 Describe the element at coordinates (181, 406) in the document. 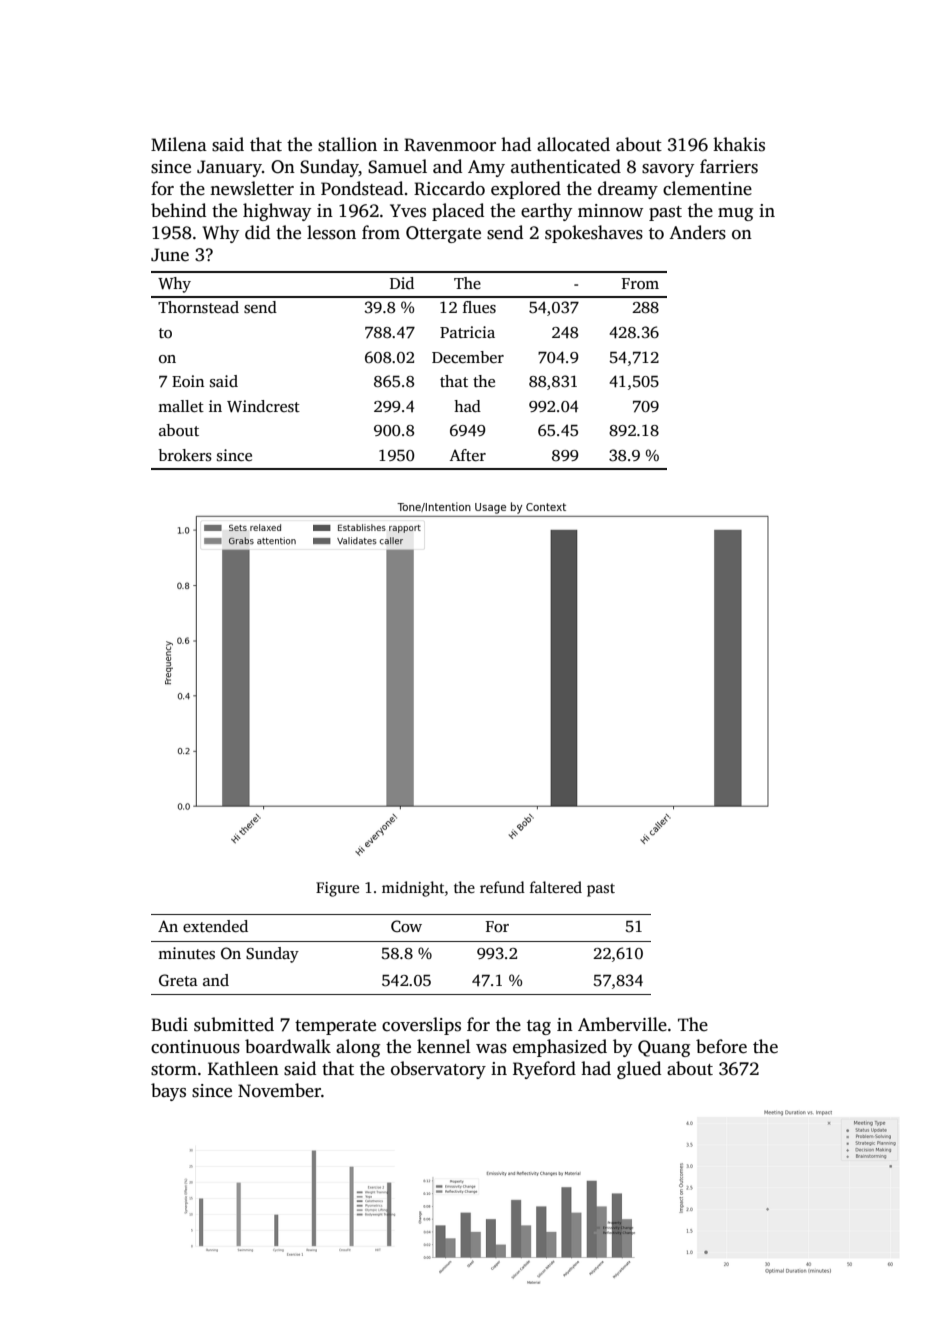

I see `mallet` at that location.
